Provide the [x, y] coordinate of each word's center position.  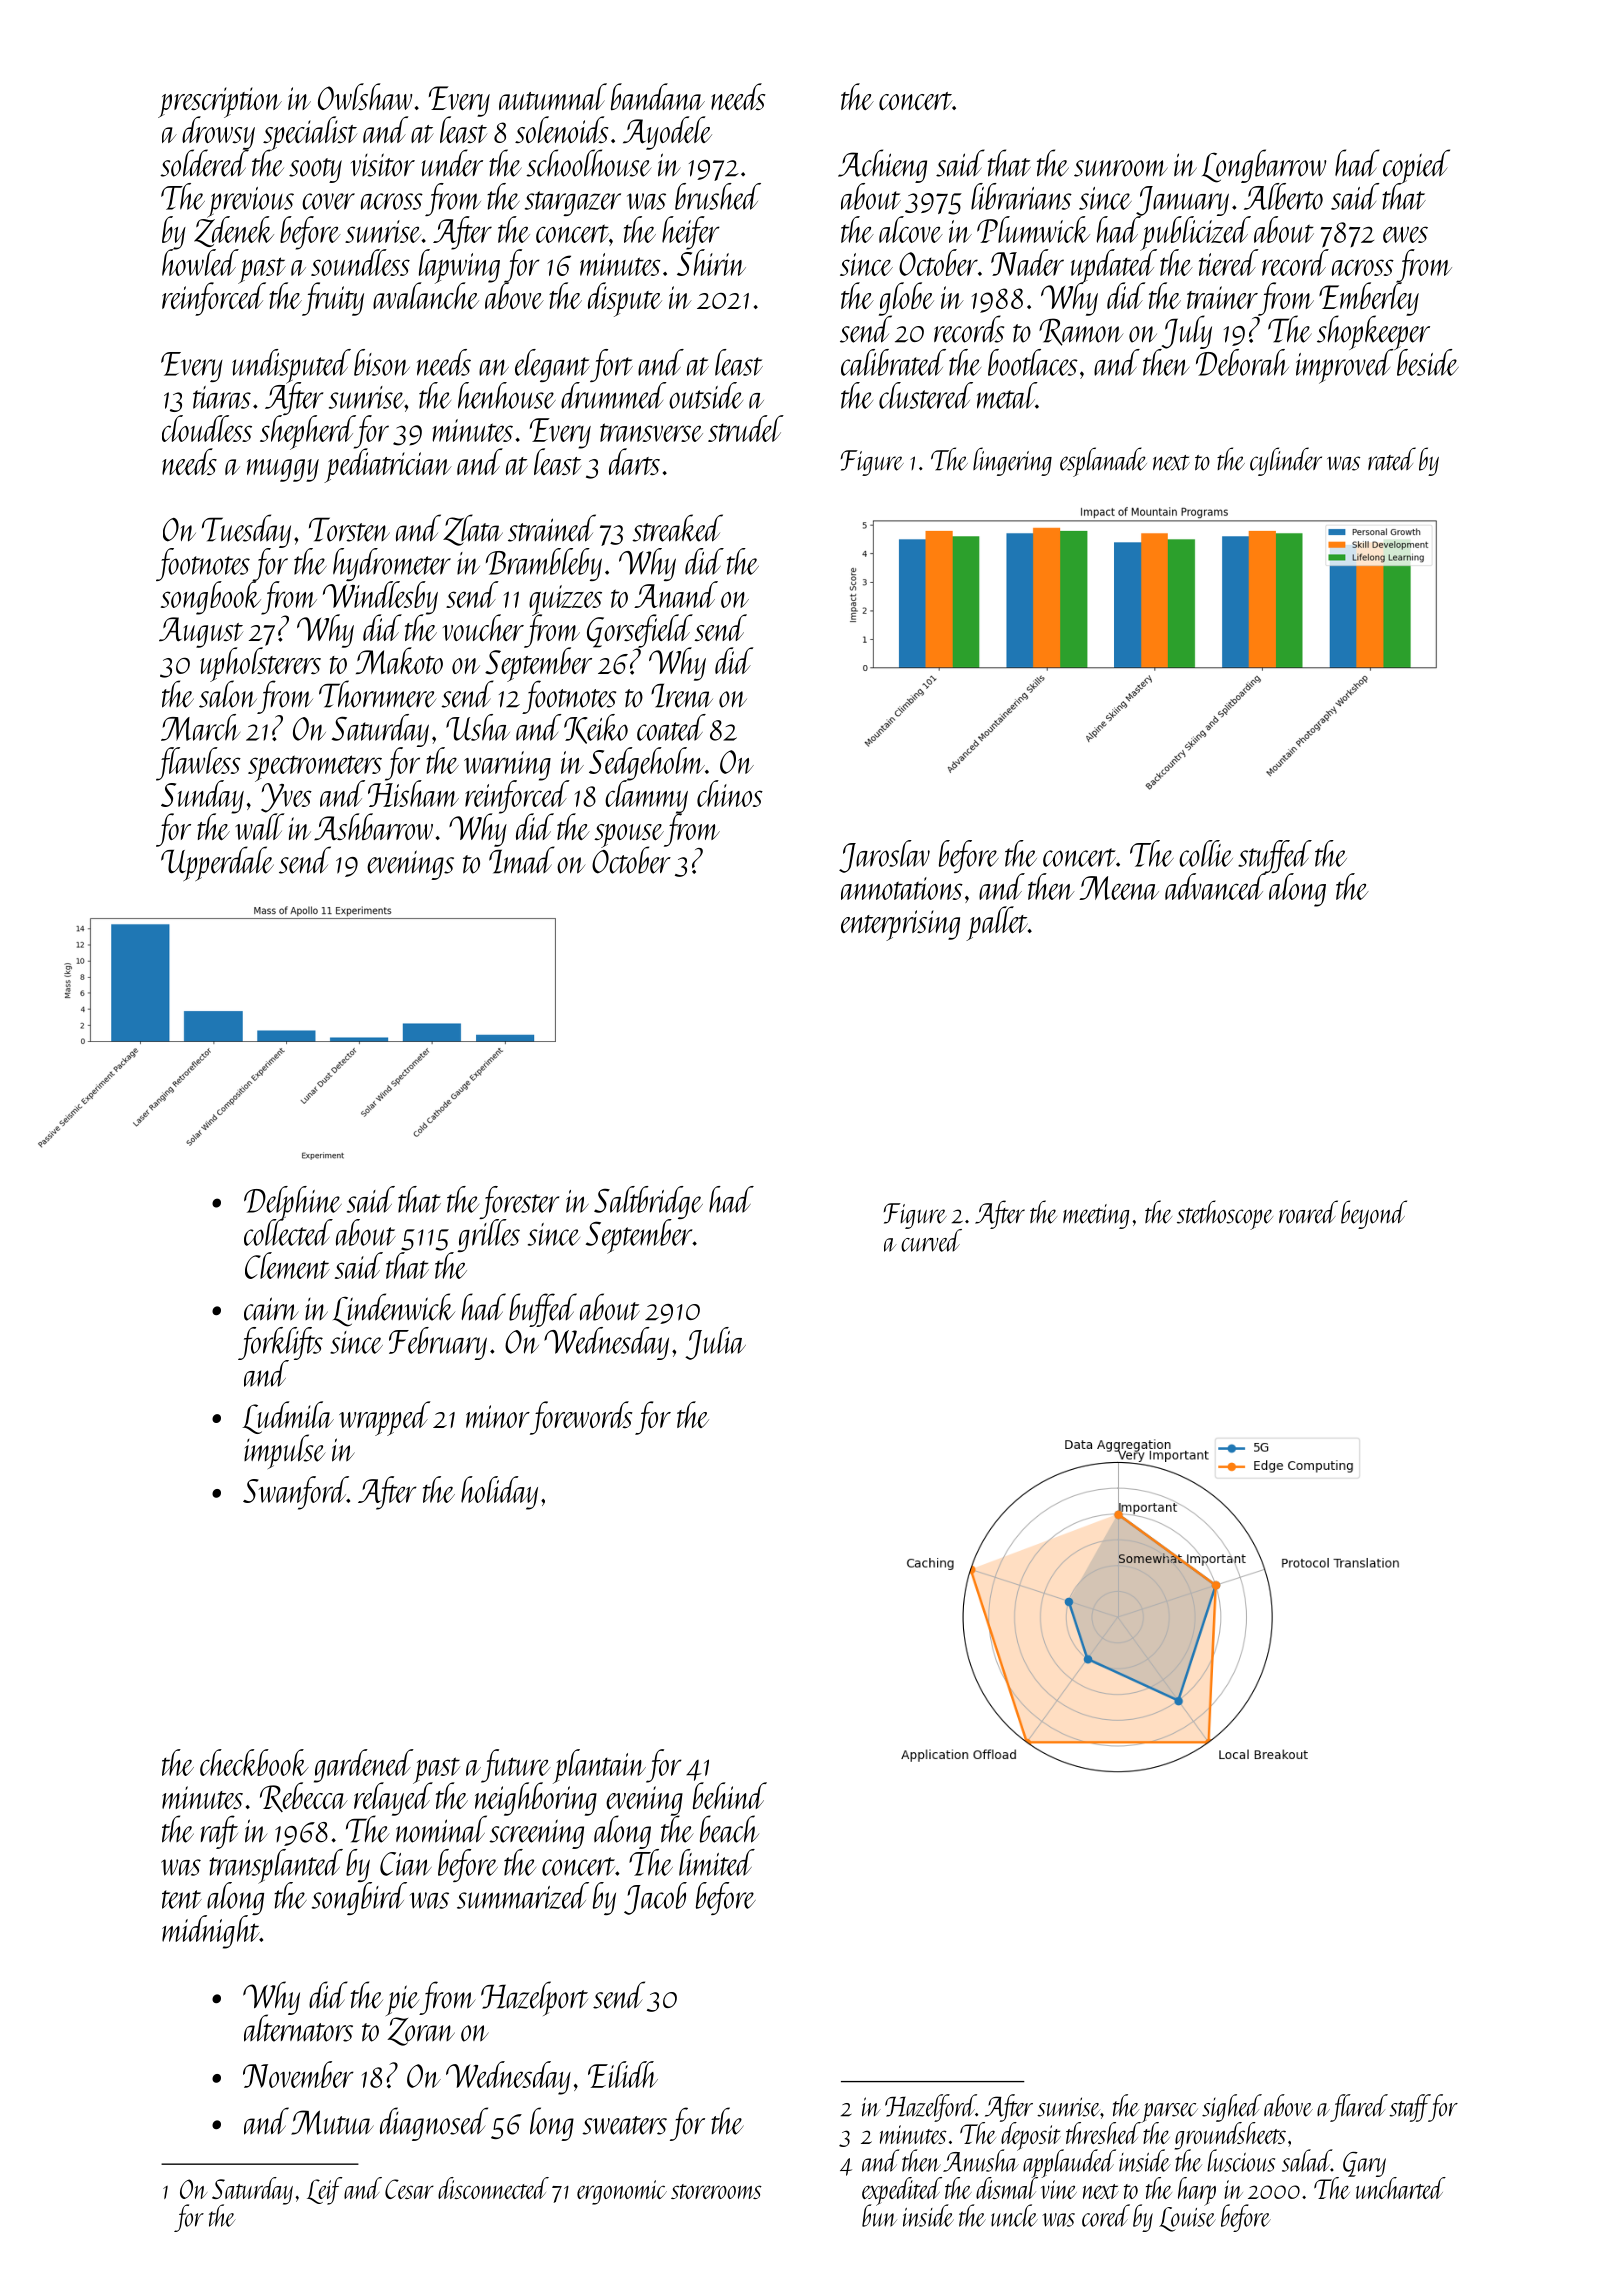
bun [879, 2216]
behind [730, 1795]
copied [1416, 166]
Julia [715, 1343]
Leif [324, 2191]
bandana [658, 96]
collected [288, 1233]
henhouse [507, 395]
